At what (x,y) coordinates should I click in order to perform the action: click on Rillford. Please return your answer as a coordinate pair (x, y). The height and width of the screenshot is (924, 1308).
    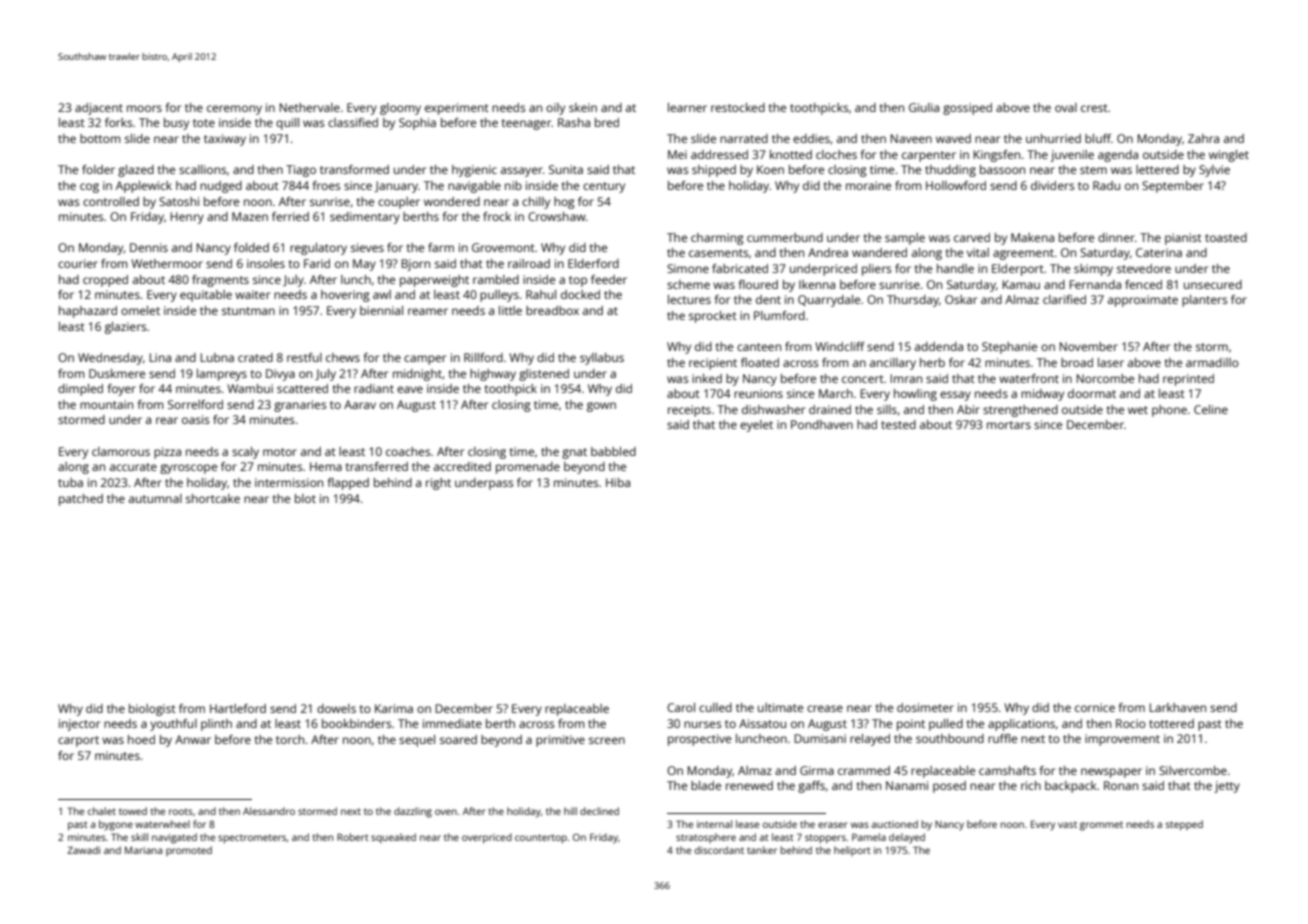
    Looking at the image, I should click on (483, 357).
